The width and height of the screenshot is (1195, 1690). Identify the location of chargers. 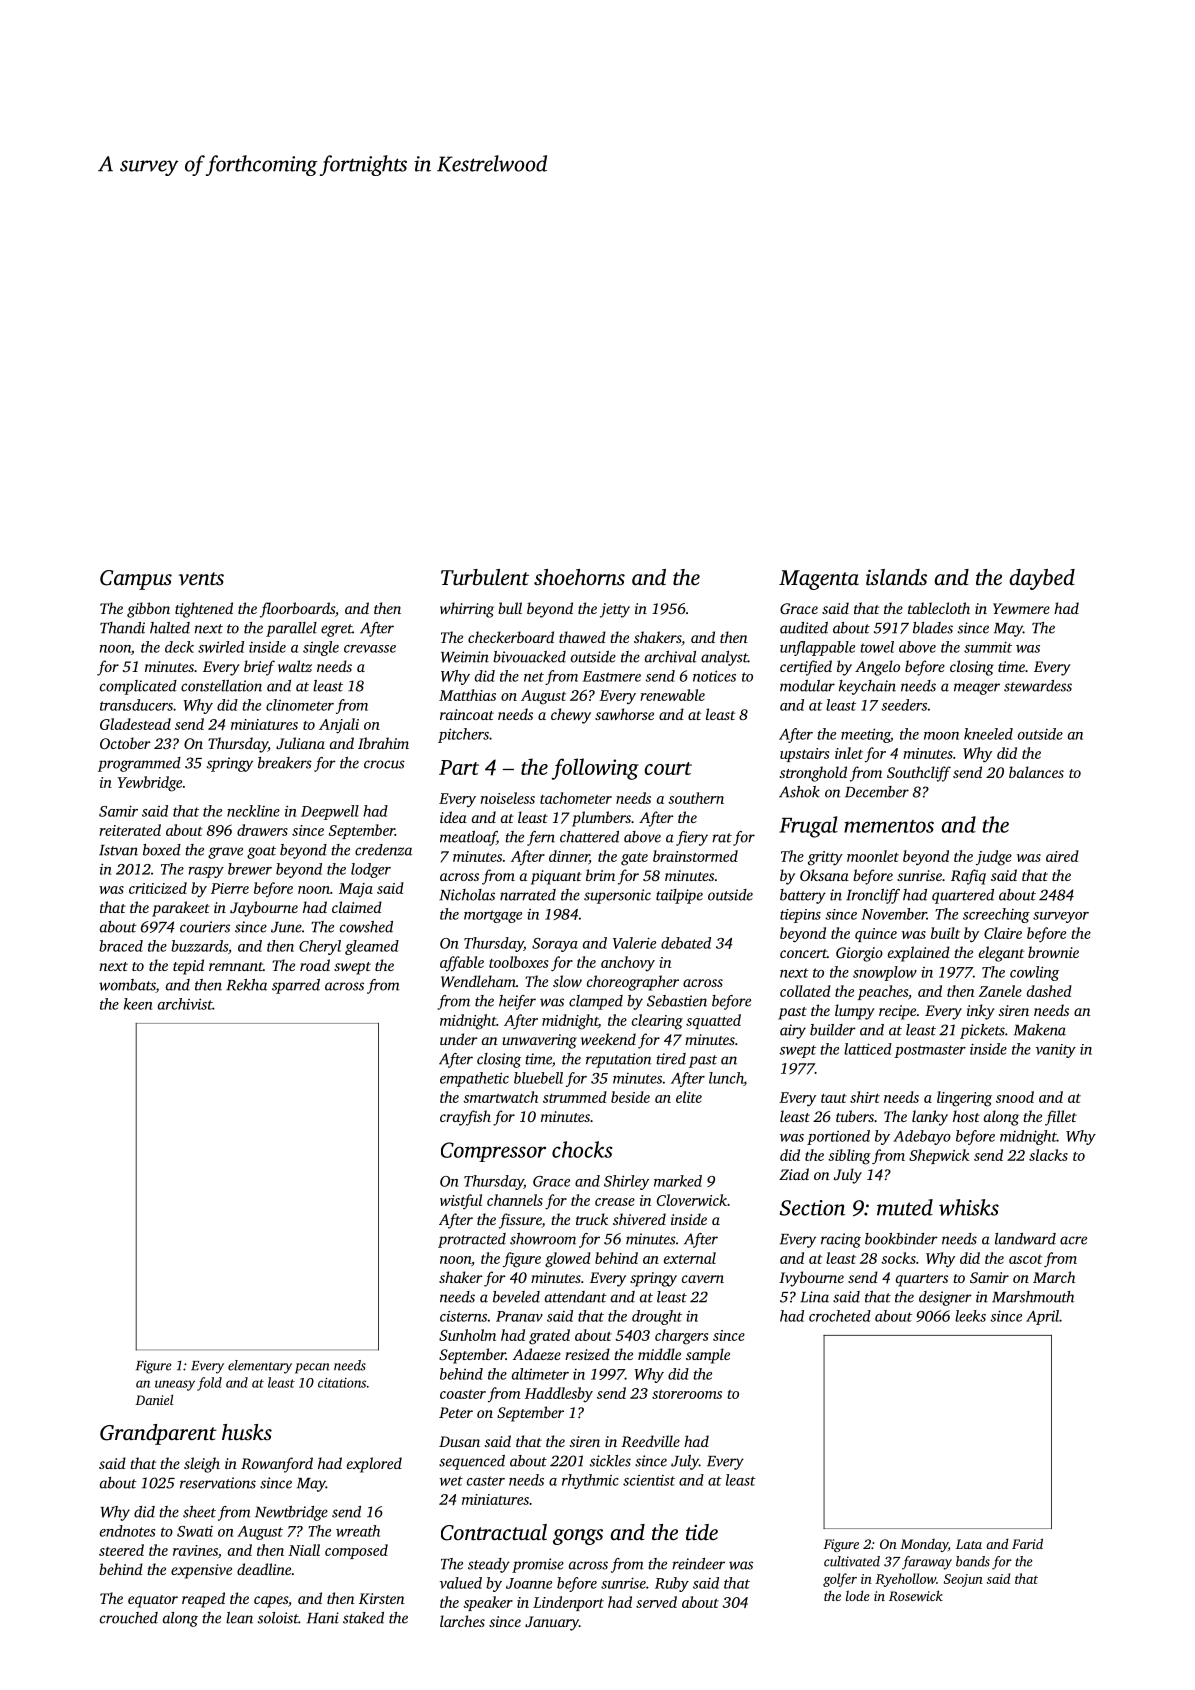
(681, 1337).
